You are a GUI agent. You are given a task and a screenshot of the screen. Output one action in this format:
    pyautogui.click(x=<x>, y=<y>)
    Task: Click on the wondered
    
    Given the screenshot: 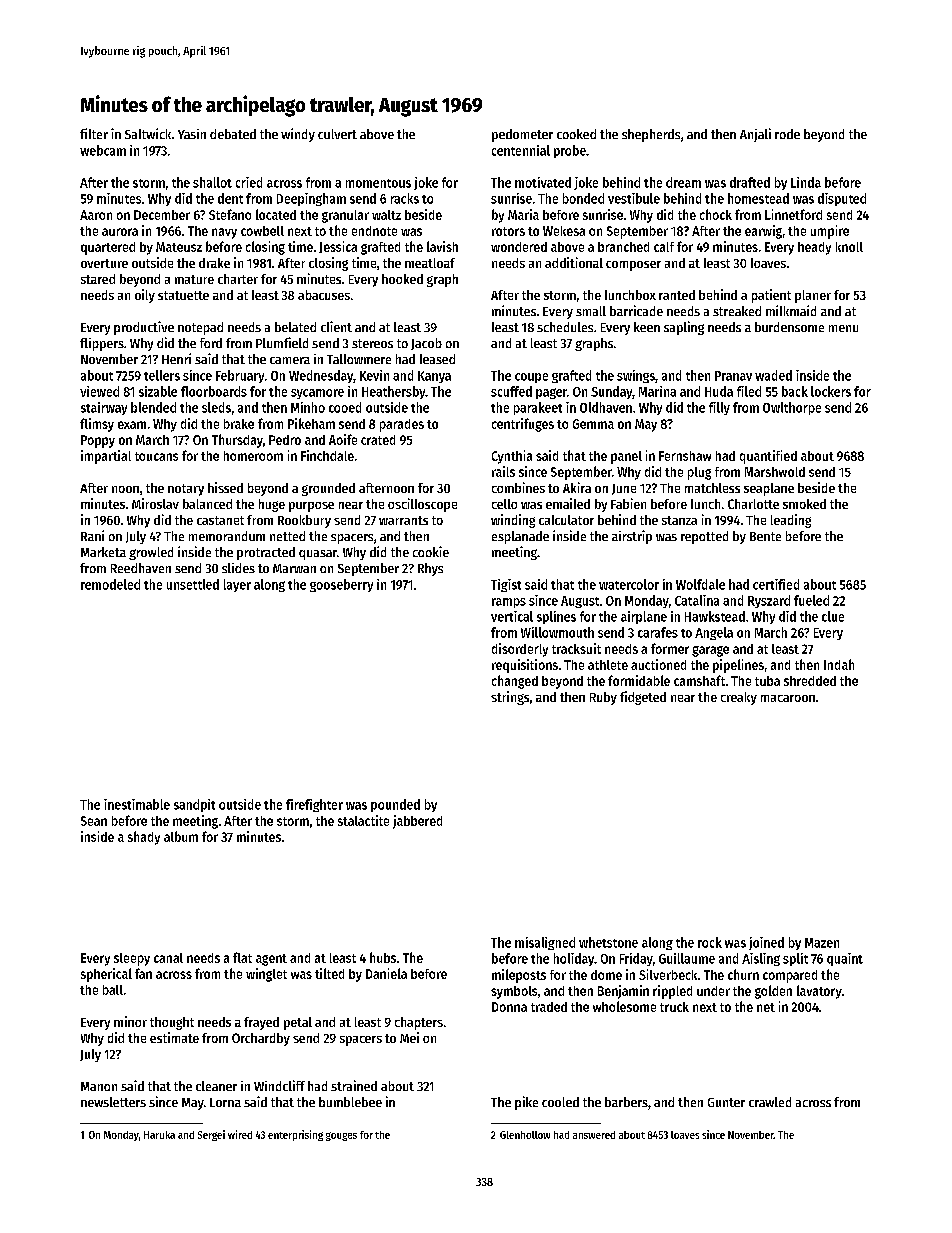 What is the action you would take?
    pyautogui.click(x=519, y=247)
